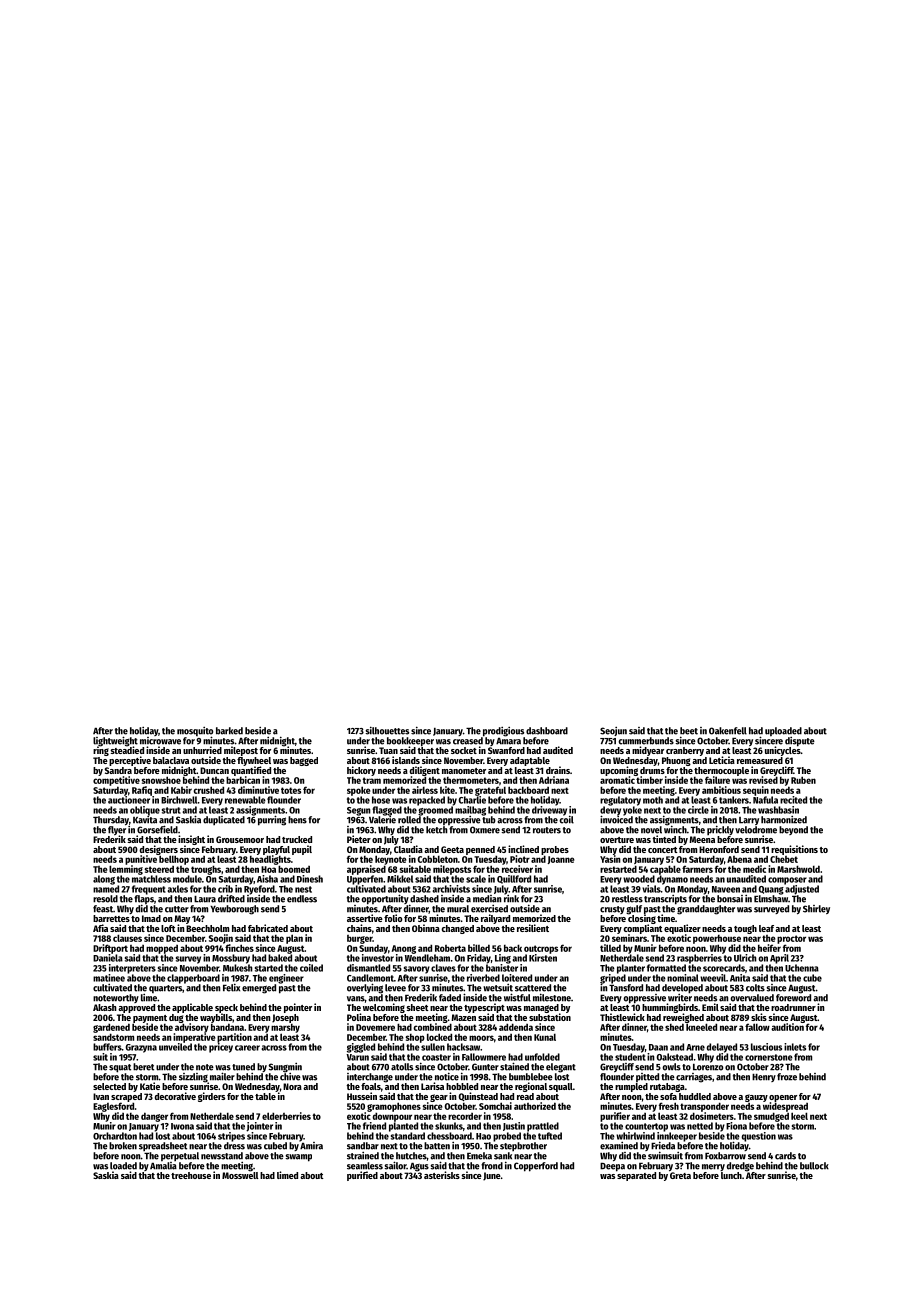 This screenshot has height=1308, width=924. Describe the element at coordinates (728, 731) in the screenshot. I see `Oakenfell` at that location.
